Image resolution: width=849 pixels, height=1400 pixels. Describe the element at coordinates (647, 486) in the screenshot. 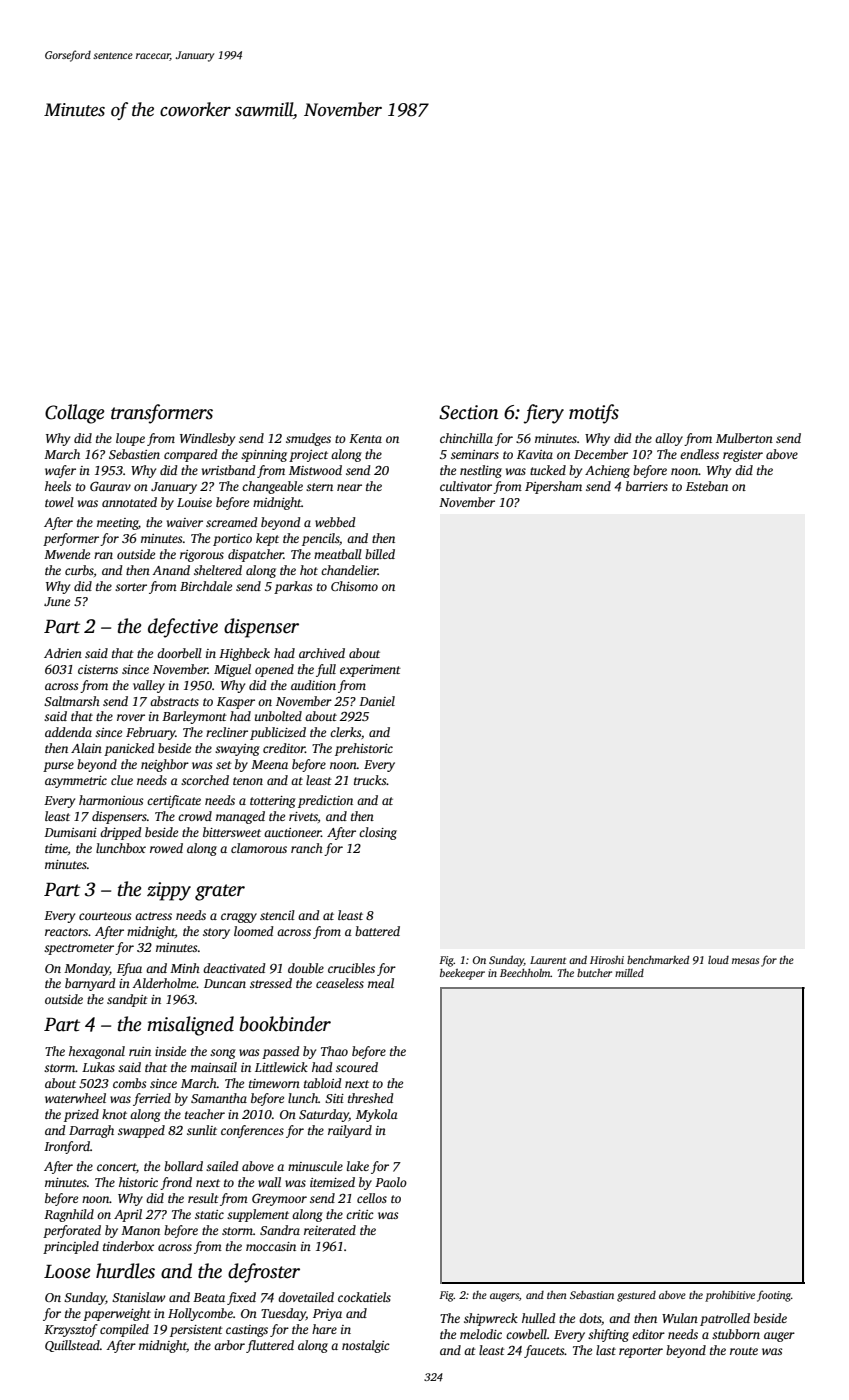

I see `barriers` at that location.
